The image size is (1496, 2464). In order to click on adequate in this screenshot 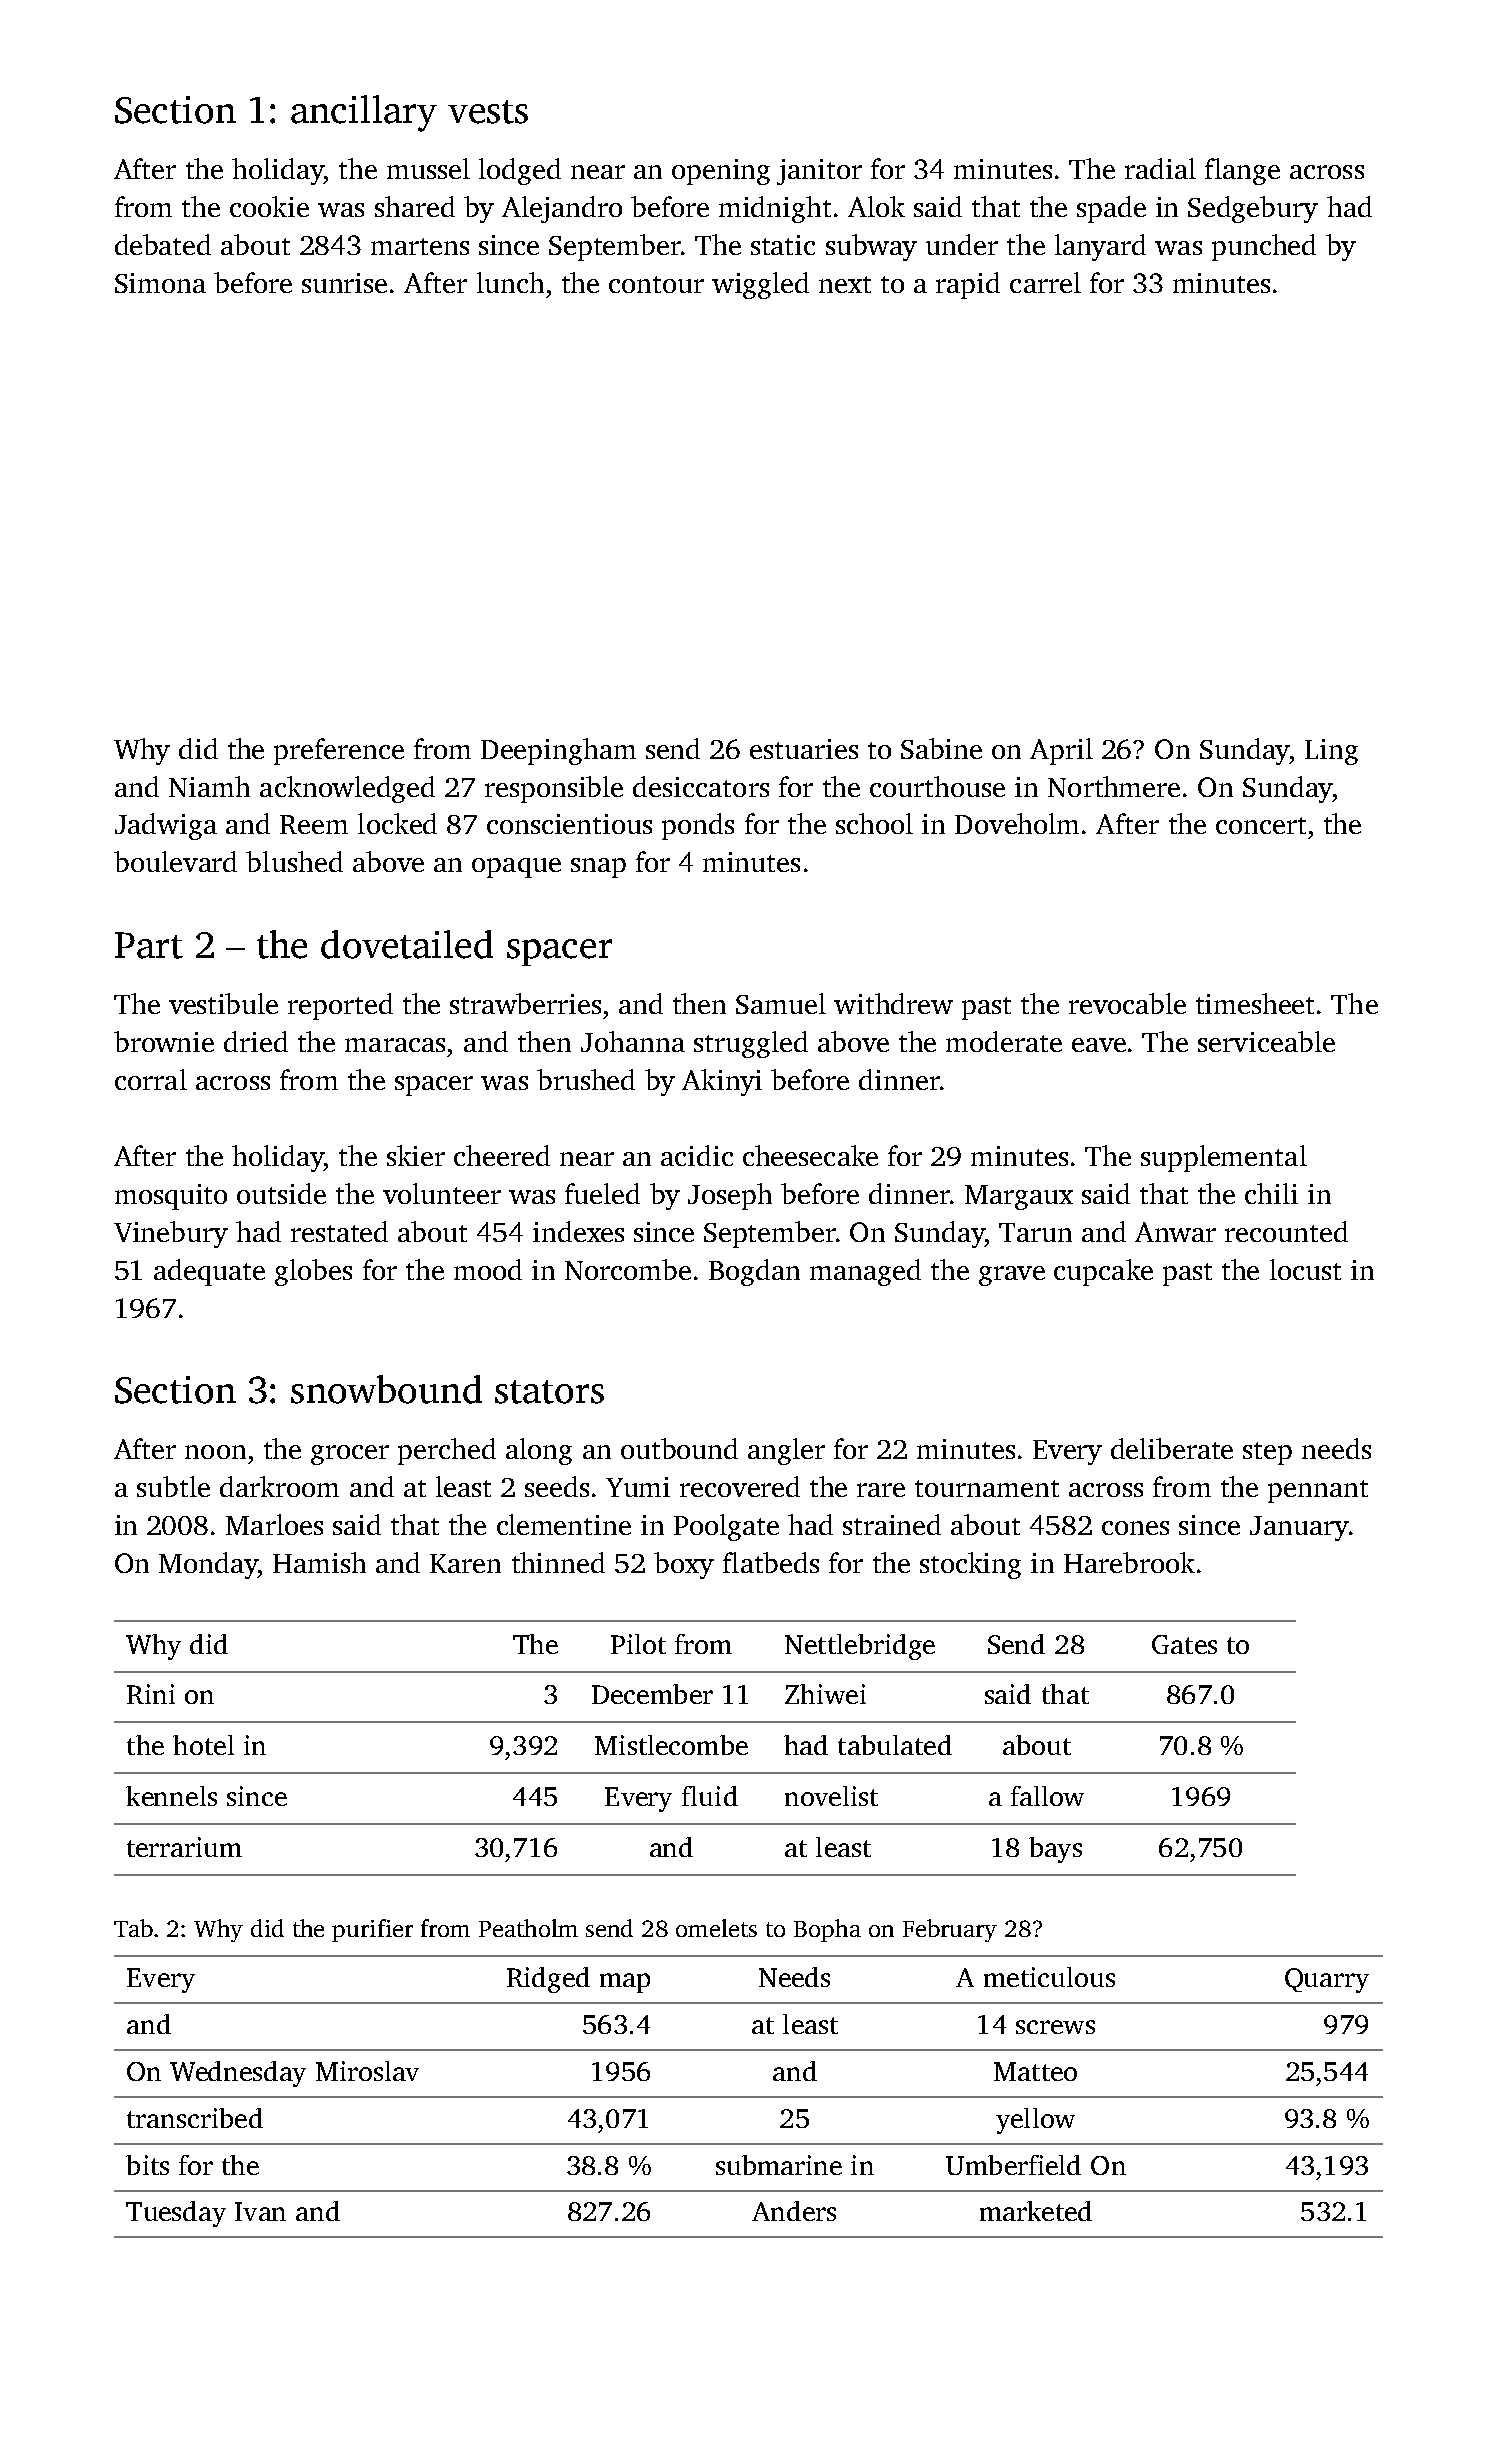, I will do `click(209, 1272)`.
